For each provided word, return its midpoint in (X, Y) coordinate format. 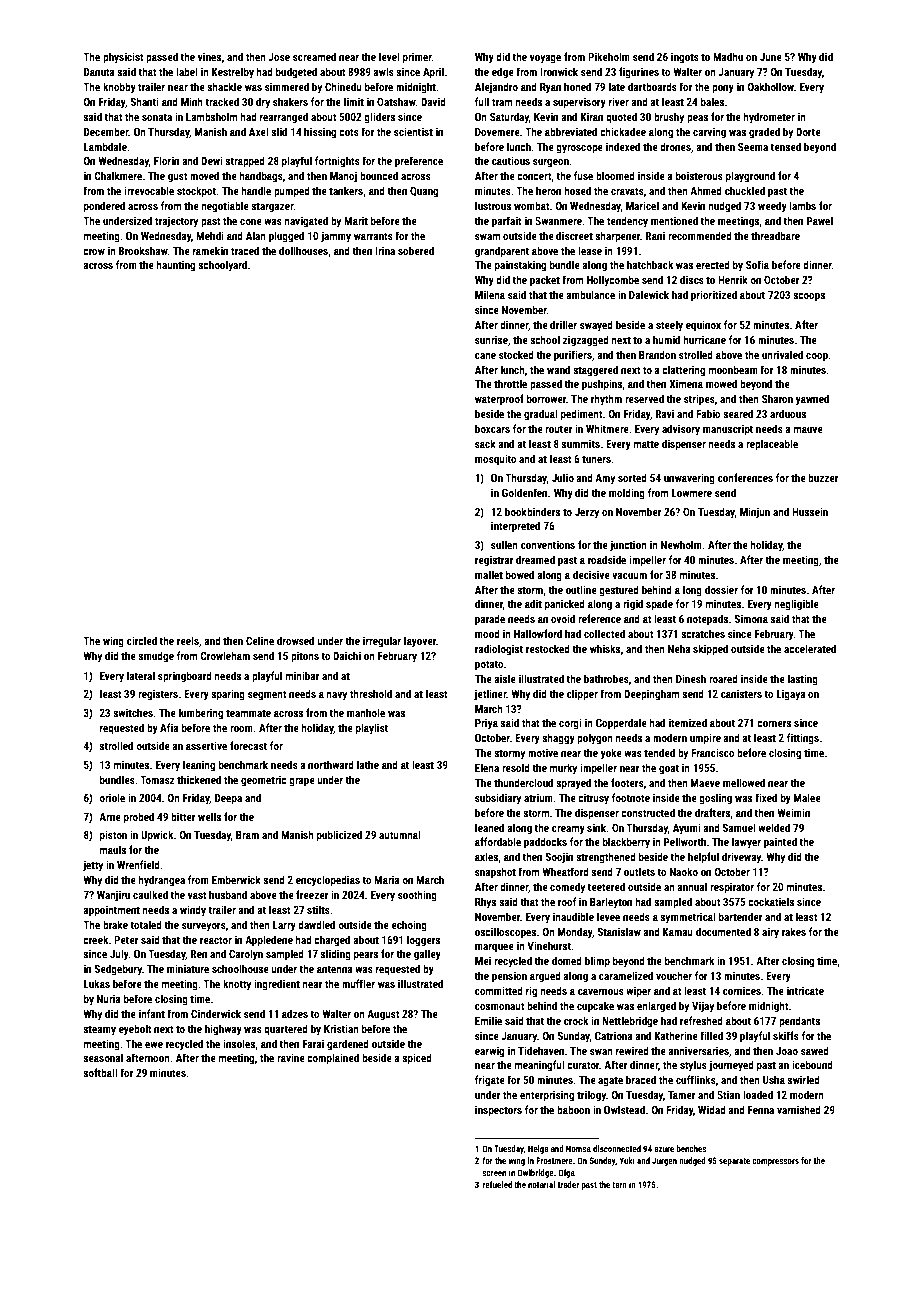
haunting (176, 266)
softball (100, 1072)
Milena (490, 294)
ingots (685, 58)
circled (142, 640)
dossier (721, 589)
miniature (188, 969)
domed (567, 960)
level (389, 56)
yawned (812, 399)
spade (659, 605)
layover (420, 641)
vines (209, 57)
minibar (303, 675)
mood (487, 633)
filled (711, 1035)
